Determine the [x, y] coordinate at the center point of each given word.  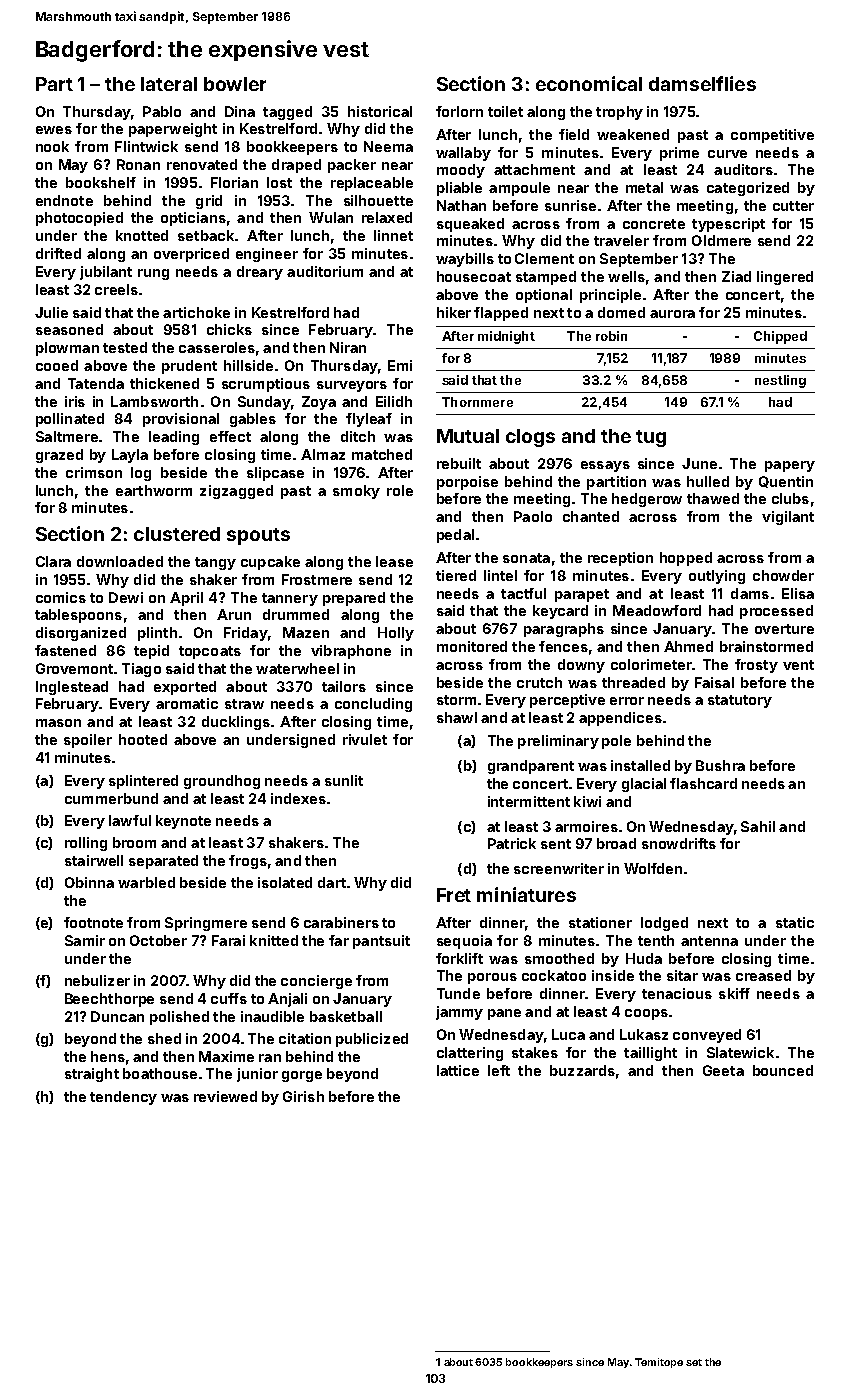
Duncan [117, 1016]
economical [589, 83]
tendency [123, 1098]
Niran [348, 347]
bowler [235, 84]
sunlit [344, 780]
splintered [143, 782]
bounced [783, 1070]
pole [616, 742]
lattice [458, 1070]
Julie [51, 312]
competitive [772, 136]
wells [626, 276]
